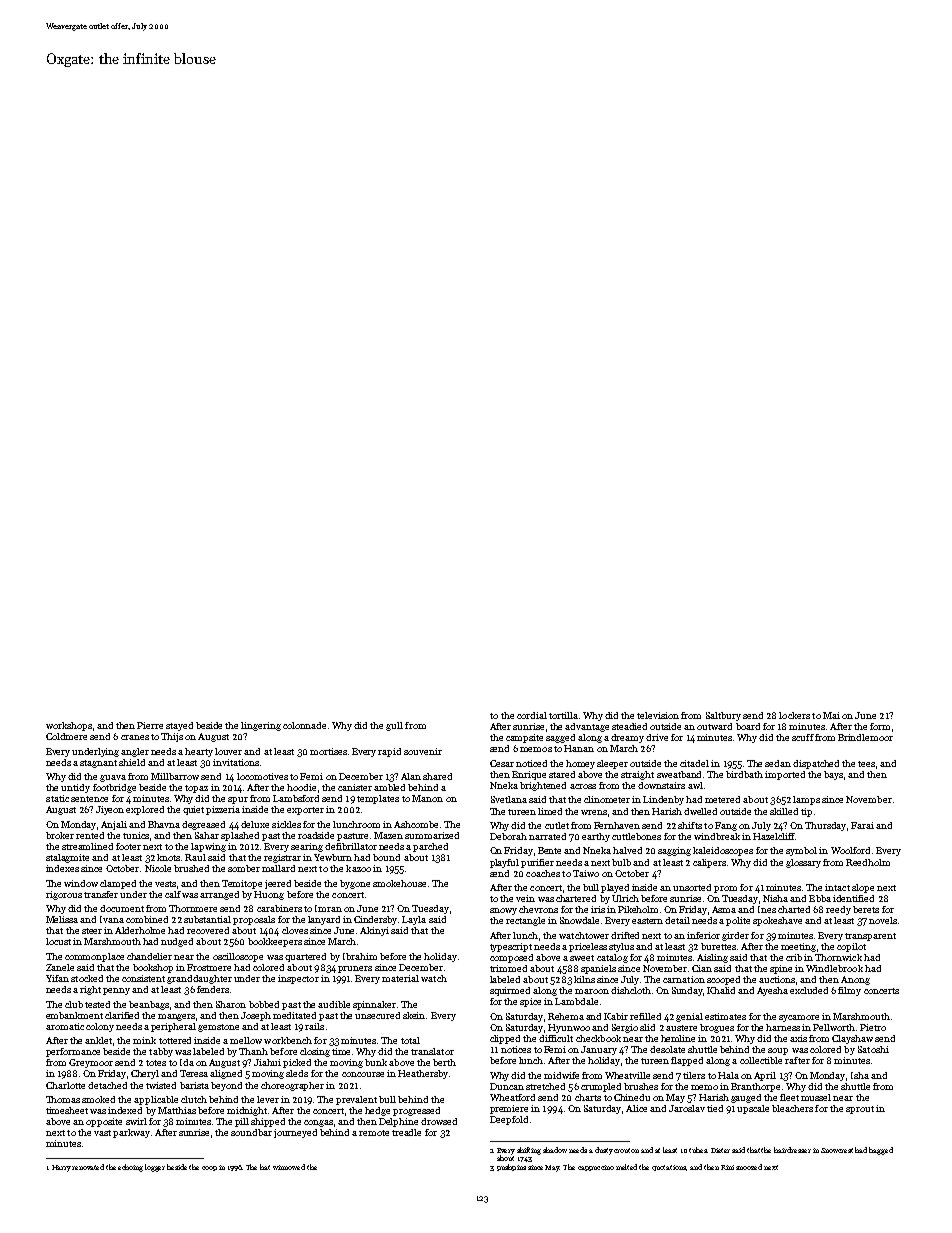  What do you see at coordinates (524, 738) in the screenshot?
I see `campsite` at bounding box center [524, 738].
